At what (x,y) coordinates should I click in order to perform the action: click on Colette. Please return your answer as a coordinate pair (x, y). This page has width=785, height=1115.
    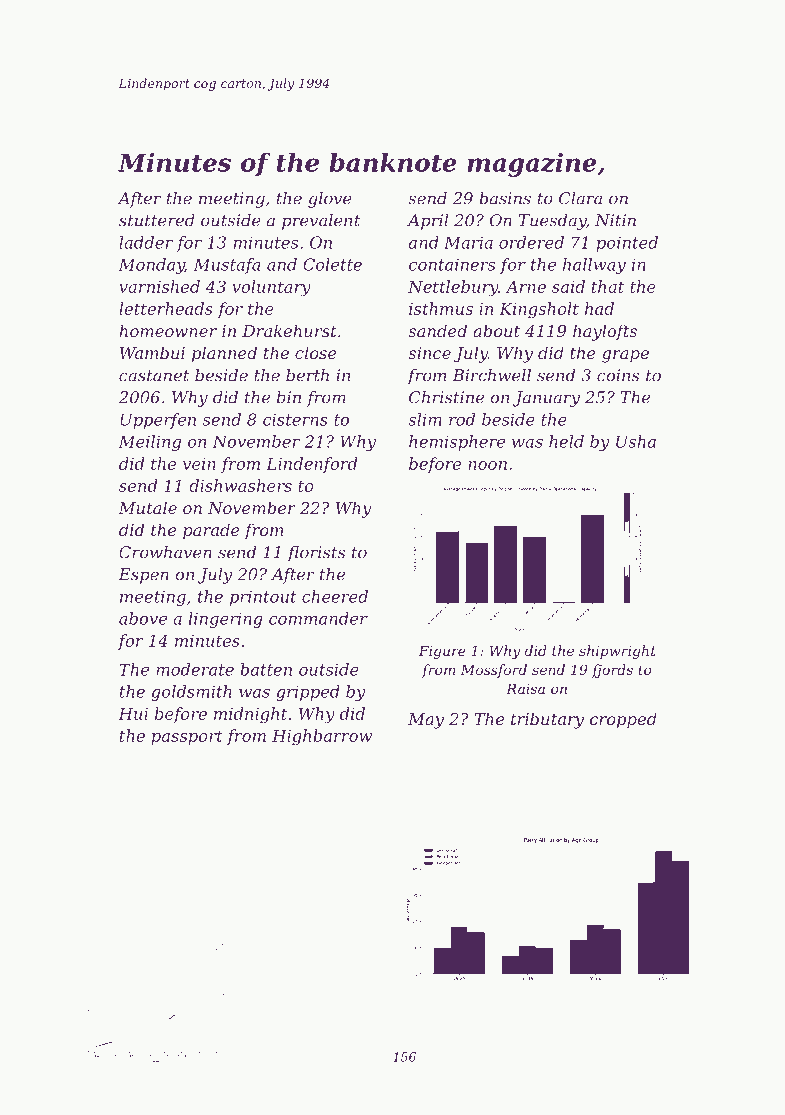
    Looking at the image, I should click on (332, 264).
